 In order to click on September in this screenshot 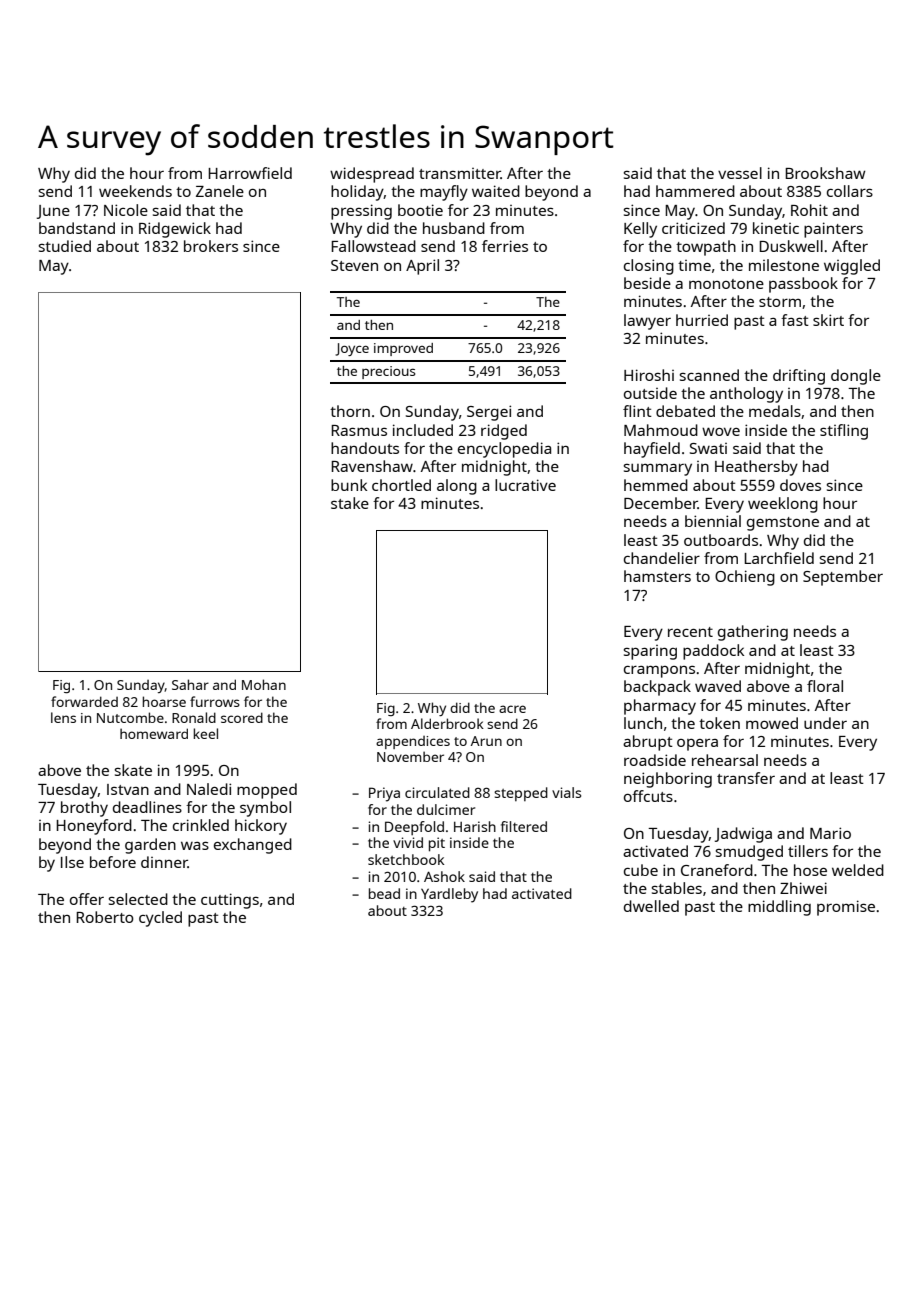, I will do `click(843, 578)`.
